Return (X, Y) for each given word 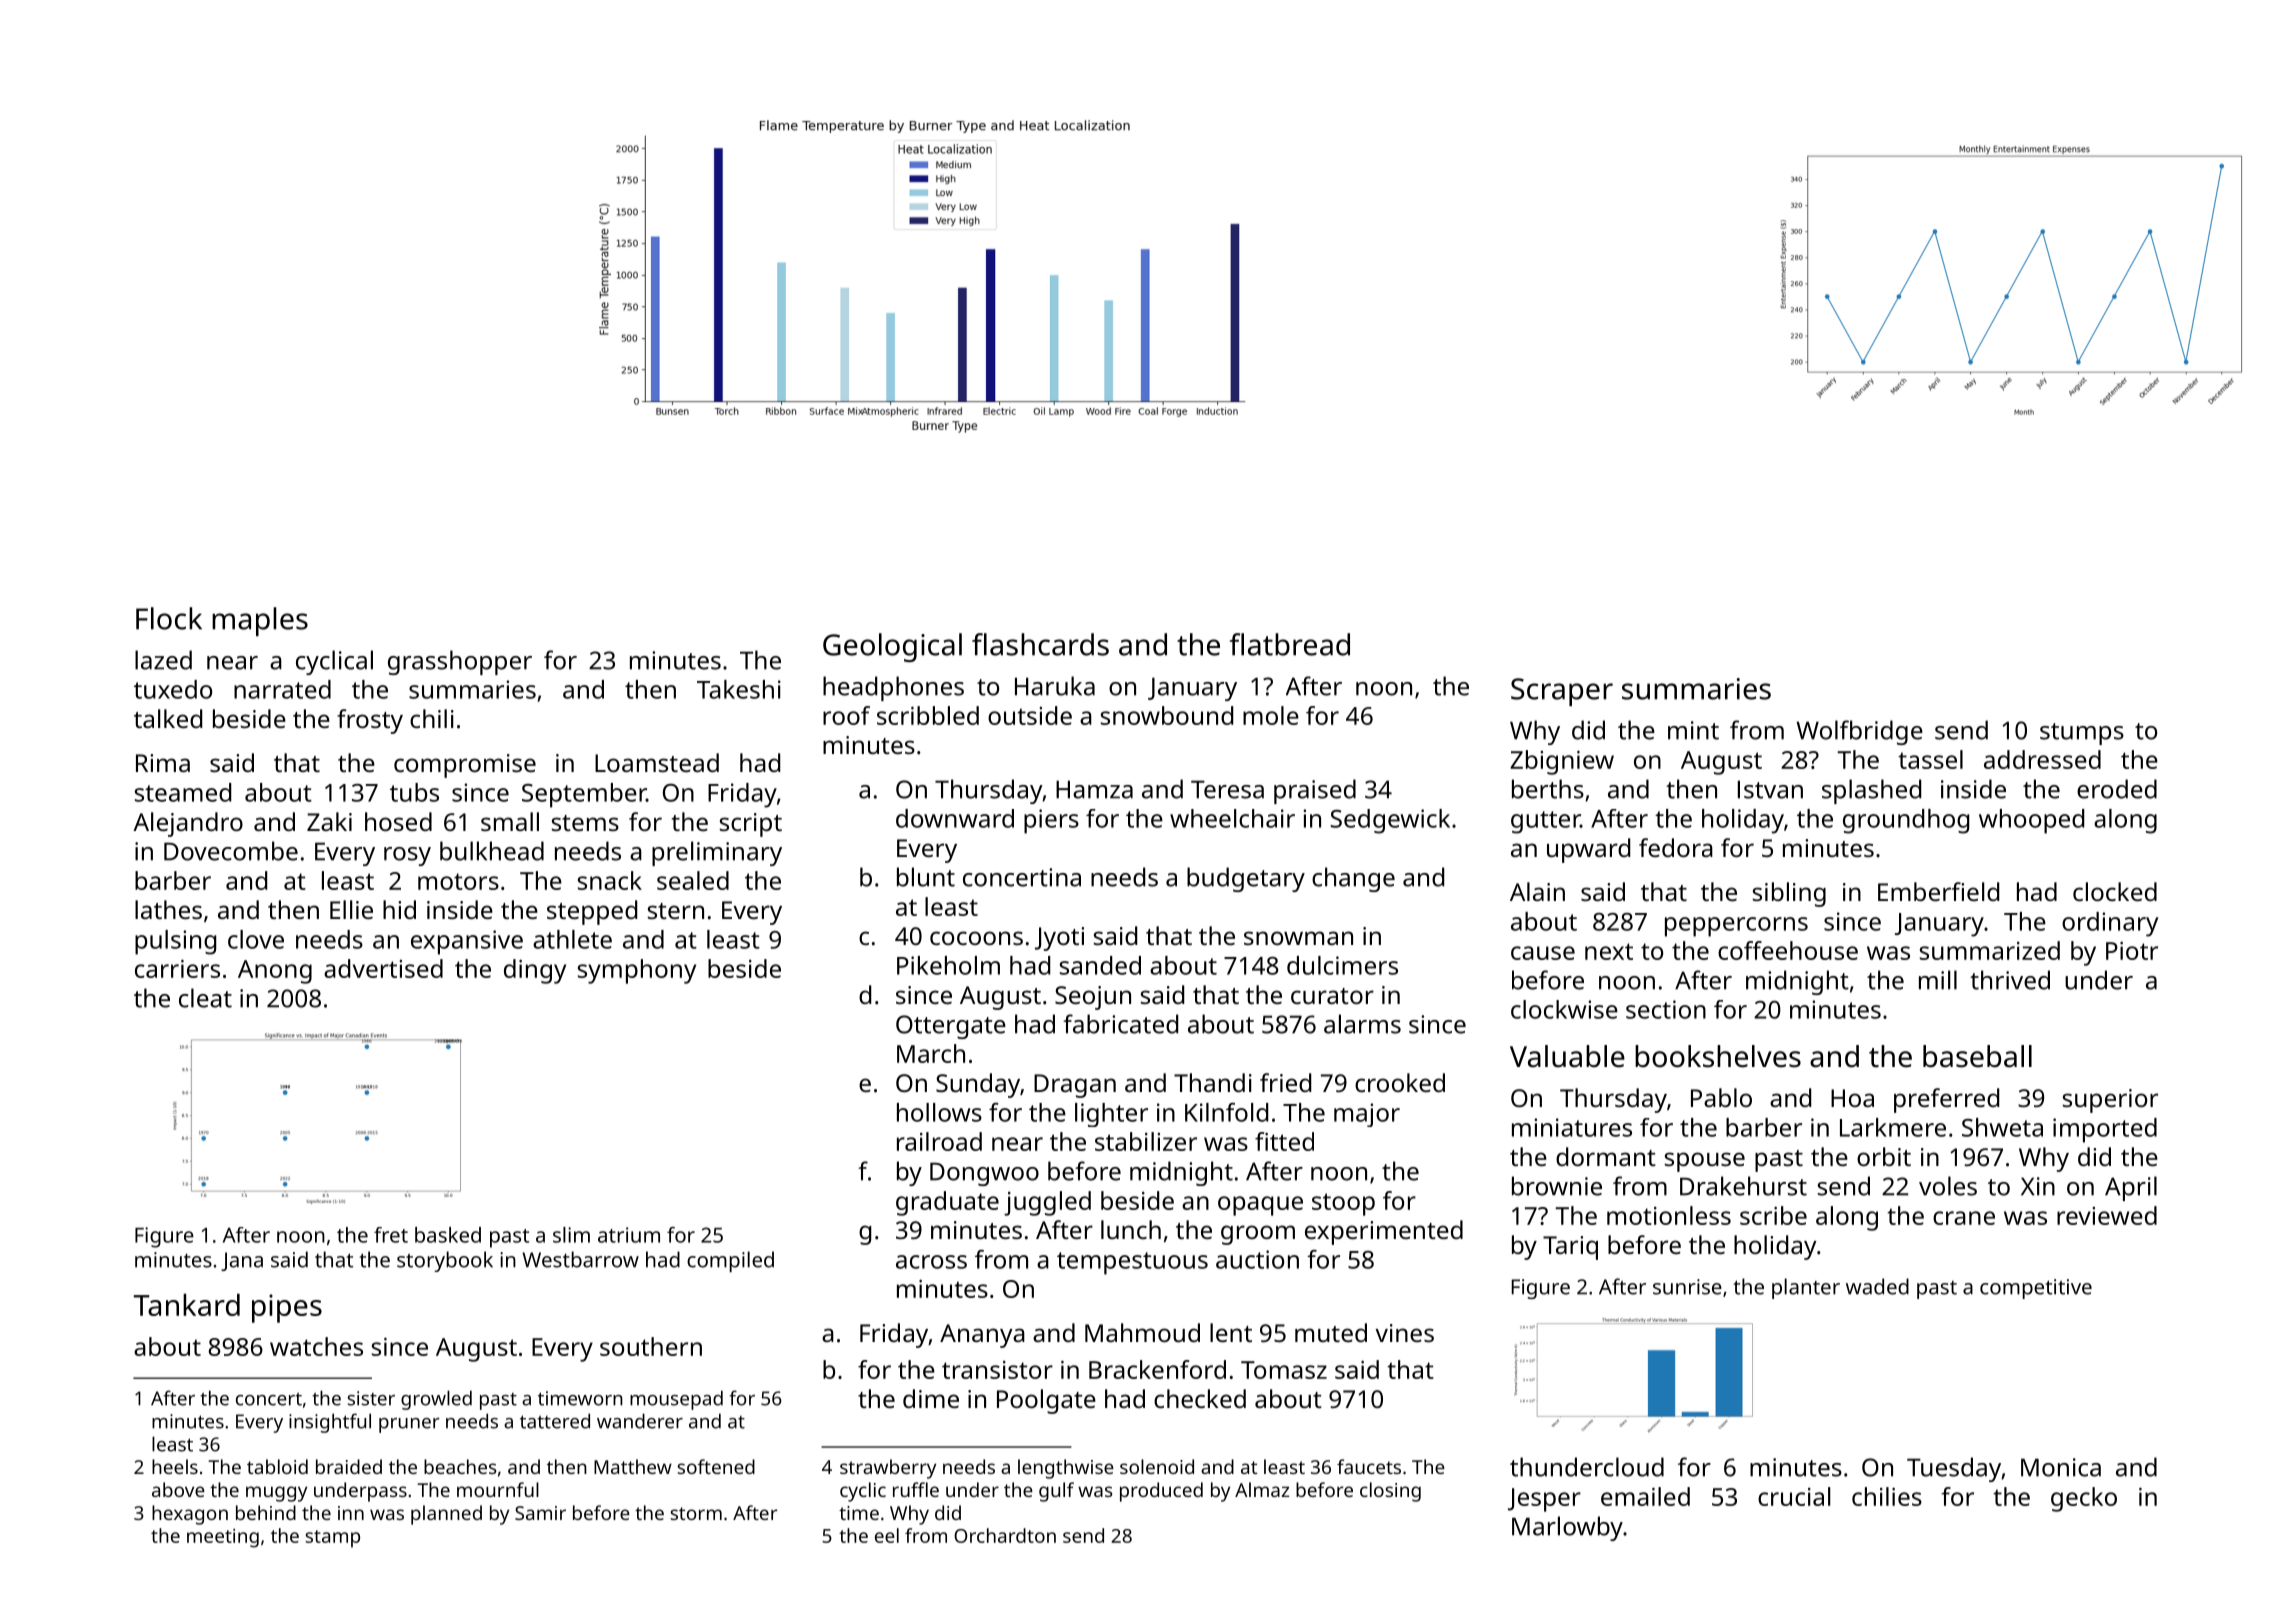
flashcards (1040, 644)
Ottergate (951, 1027)
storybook (445, 1261)
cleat (205, 998)
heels (175, 1466)
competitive (2036, 1289)
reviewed (2107, 1215)
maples (260, 621)
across (931, 1262)
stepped (592, 912)
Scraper (1562, 692)
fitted (1284, 1141)
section (1666, 1009)
